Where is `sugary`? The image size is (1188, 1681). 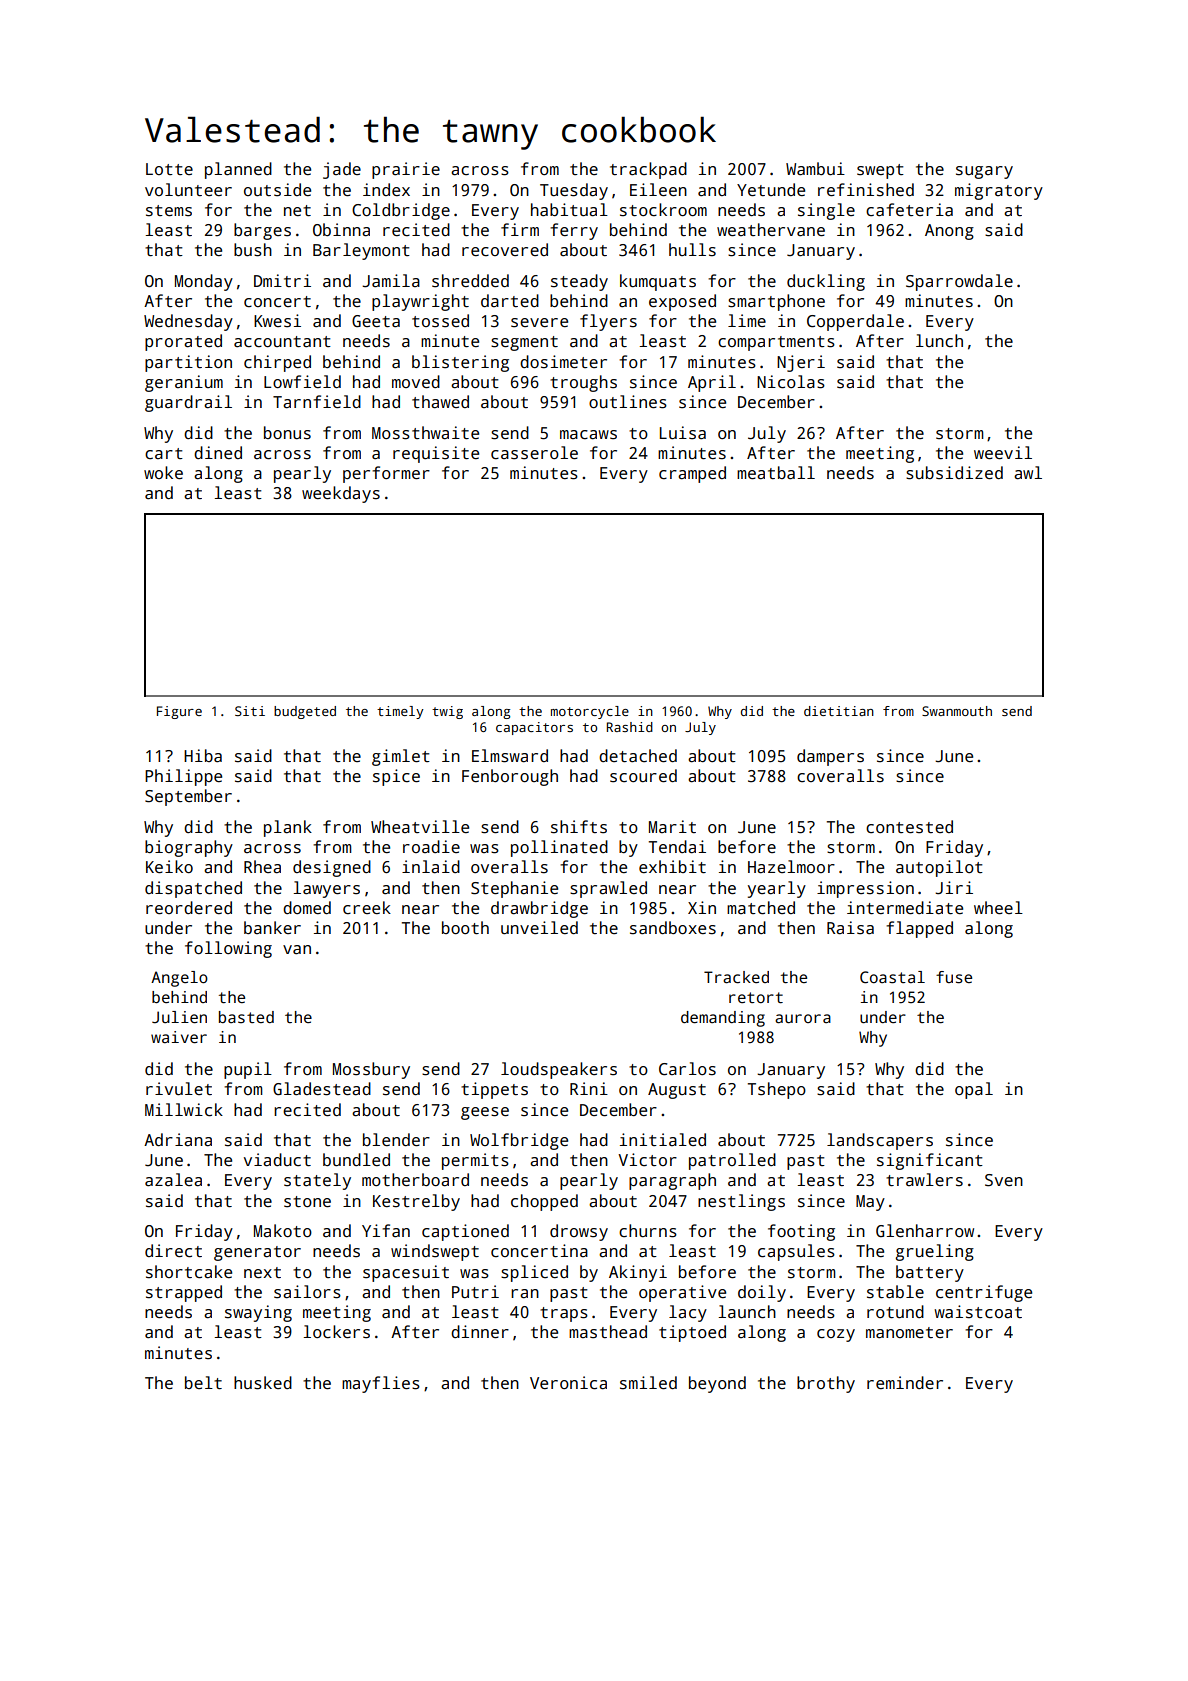
sugary is located at coordinates (984, 172).
